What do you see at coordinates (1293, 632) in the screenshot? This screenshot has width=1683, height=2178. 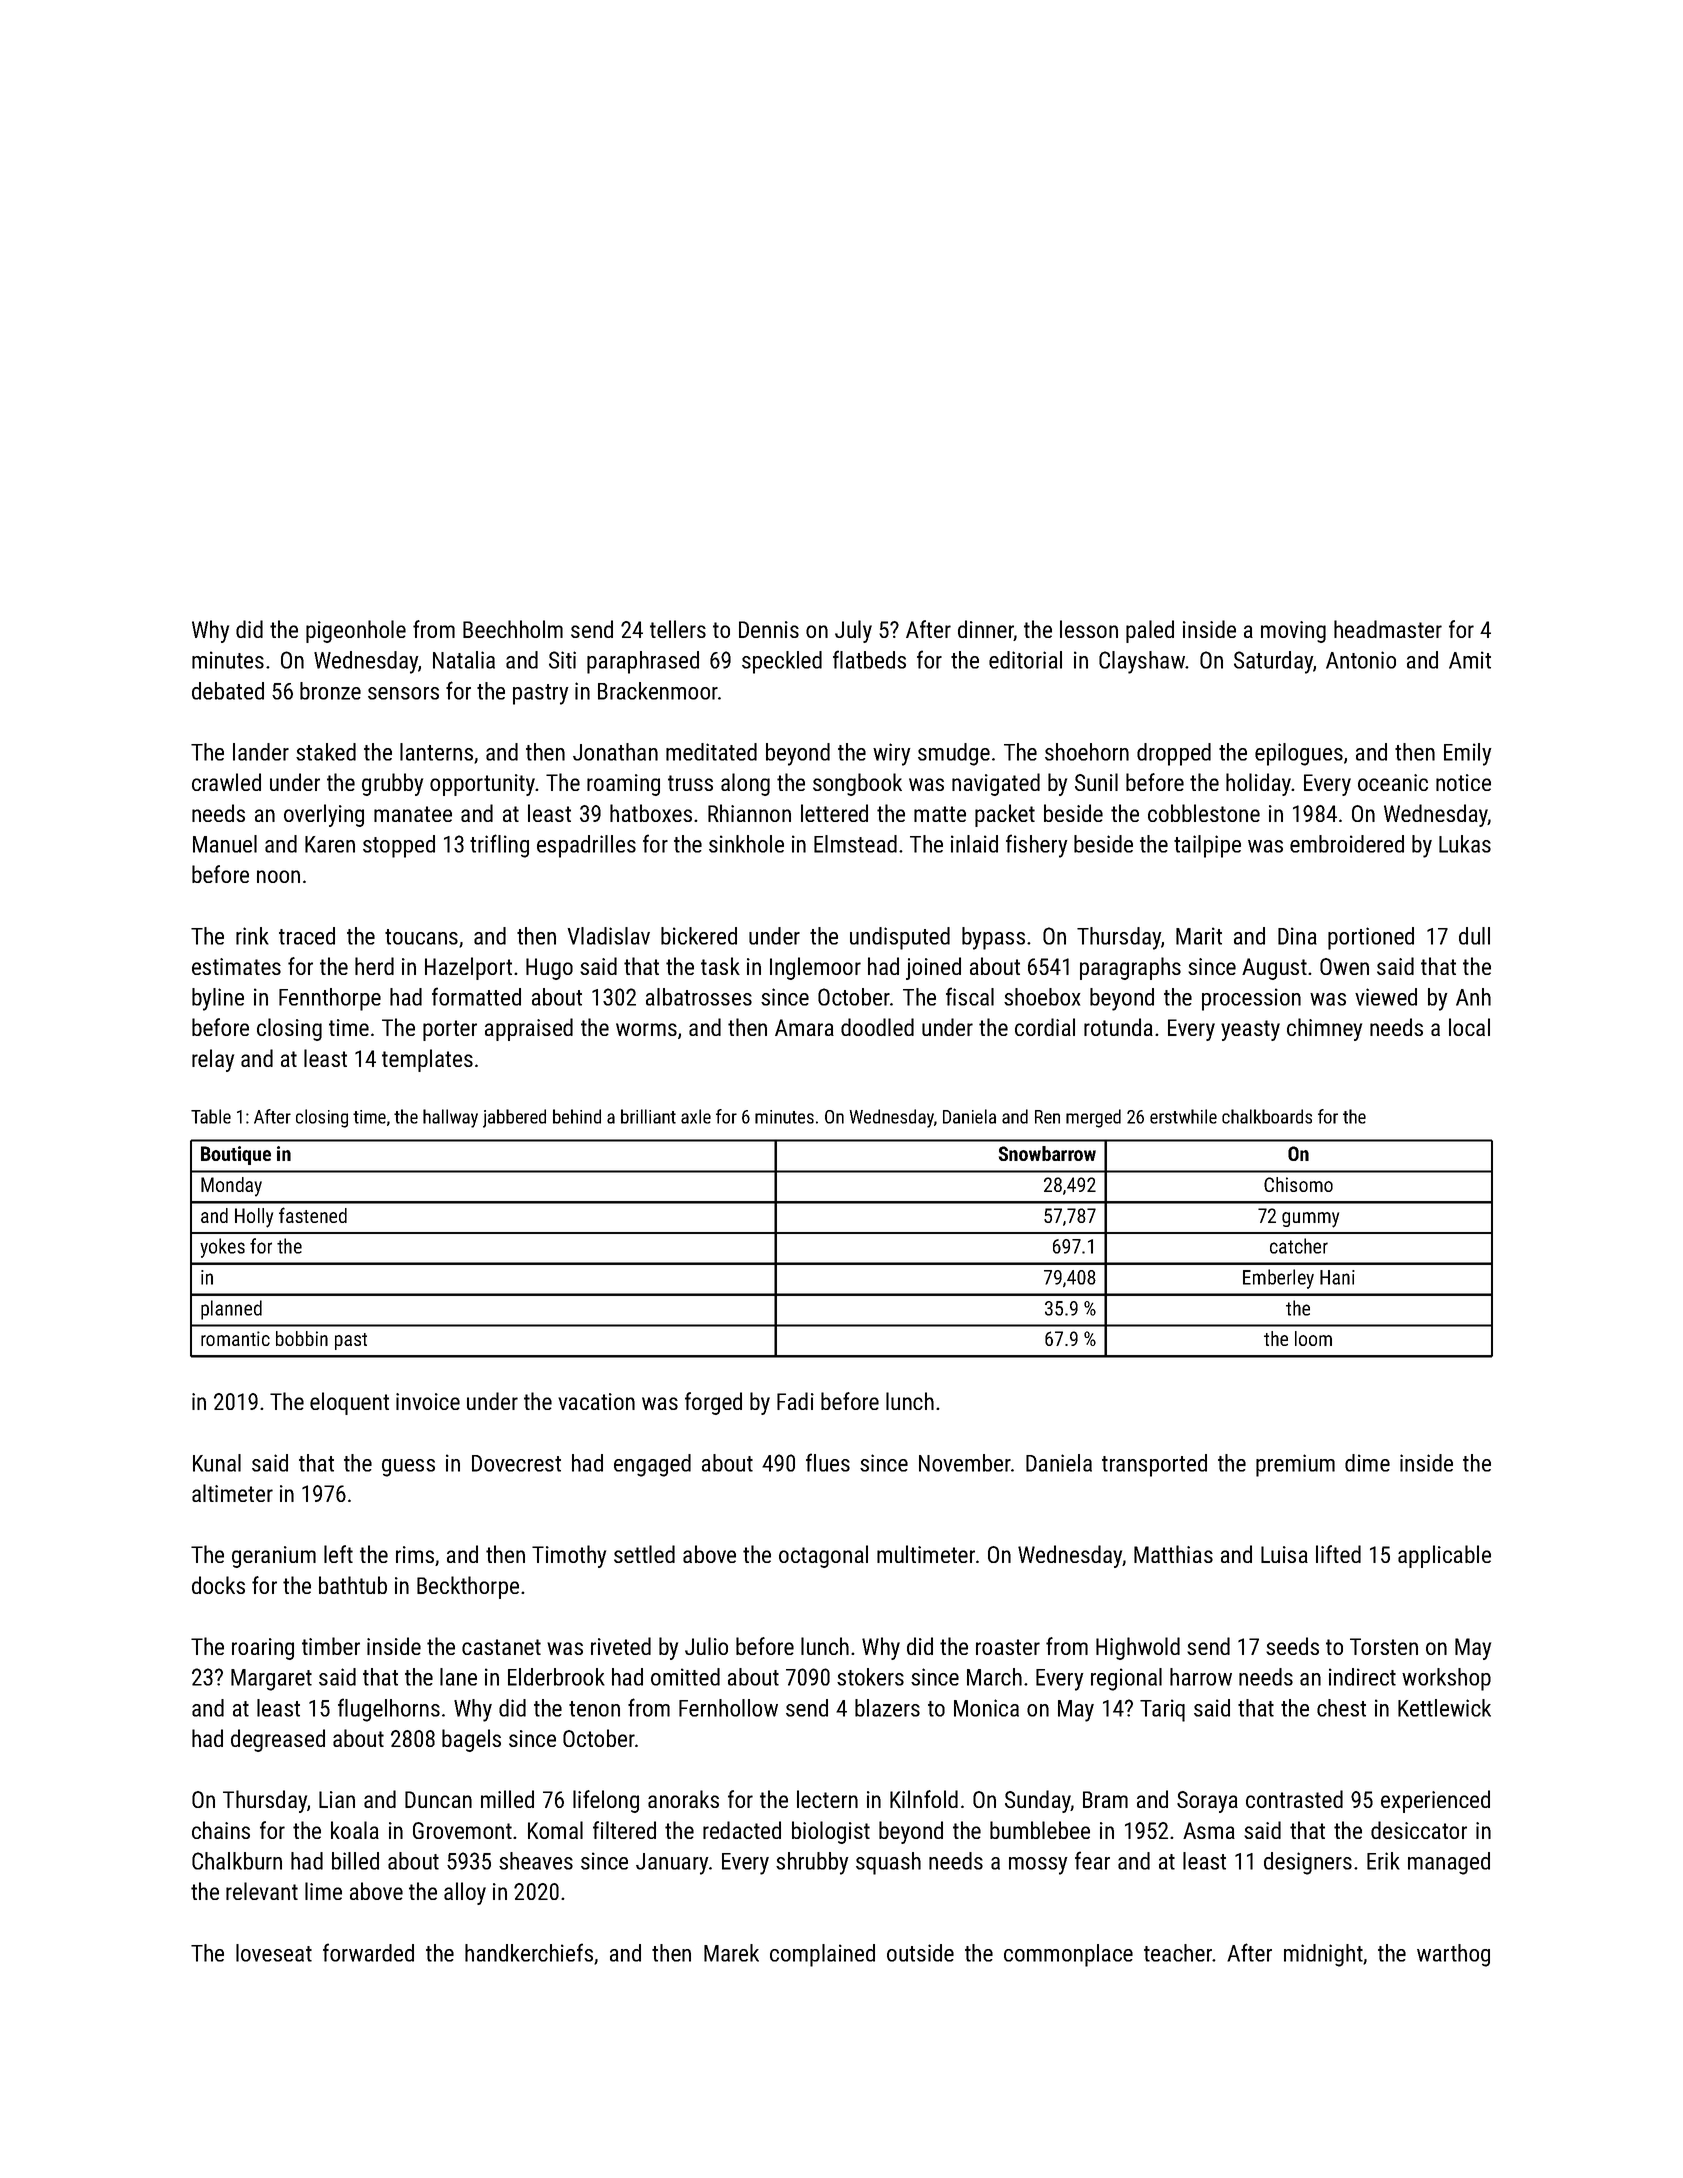 I see `moving` at bounding box center [1293, 632].
